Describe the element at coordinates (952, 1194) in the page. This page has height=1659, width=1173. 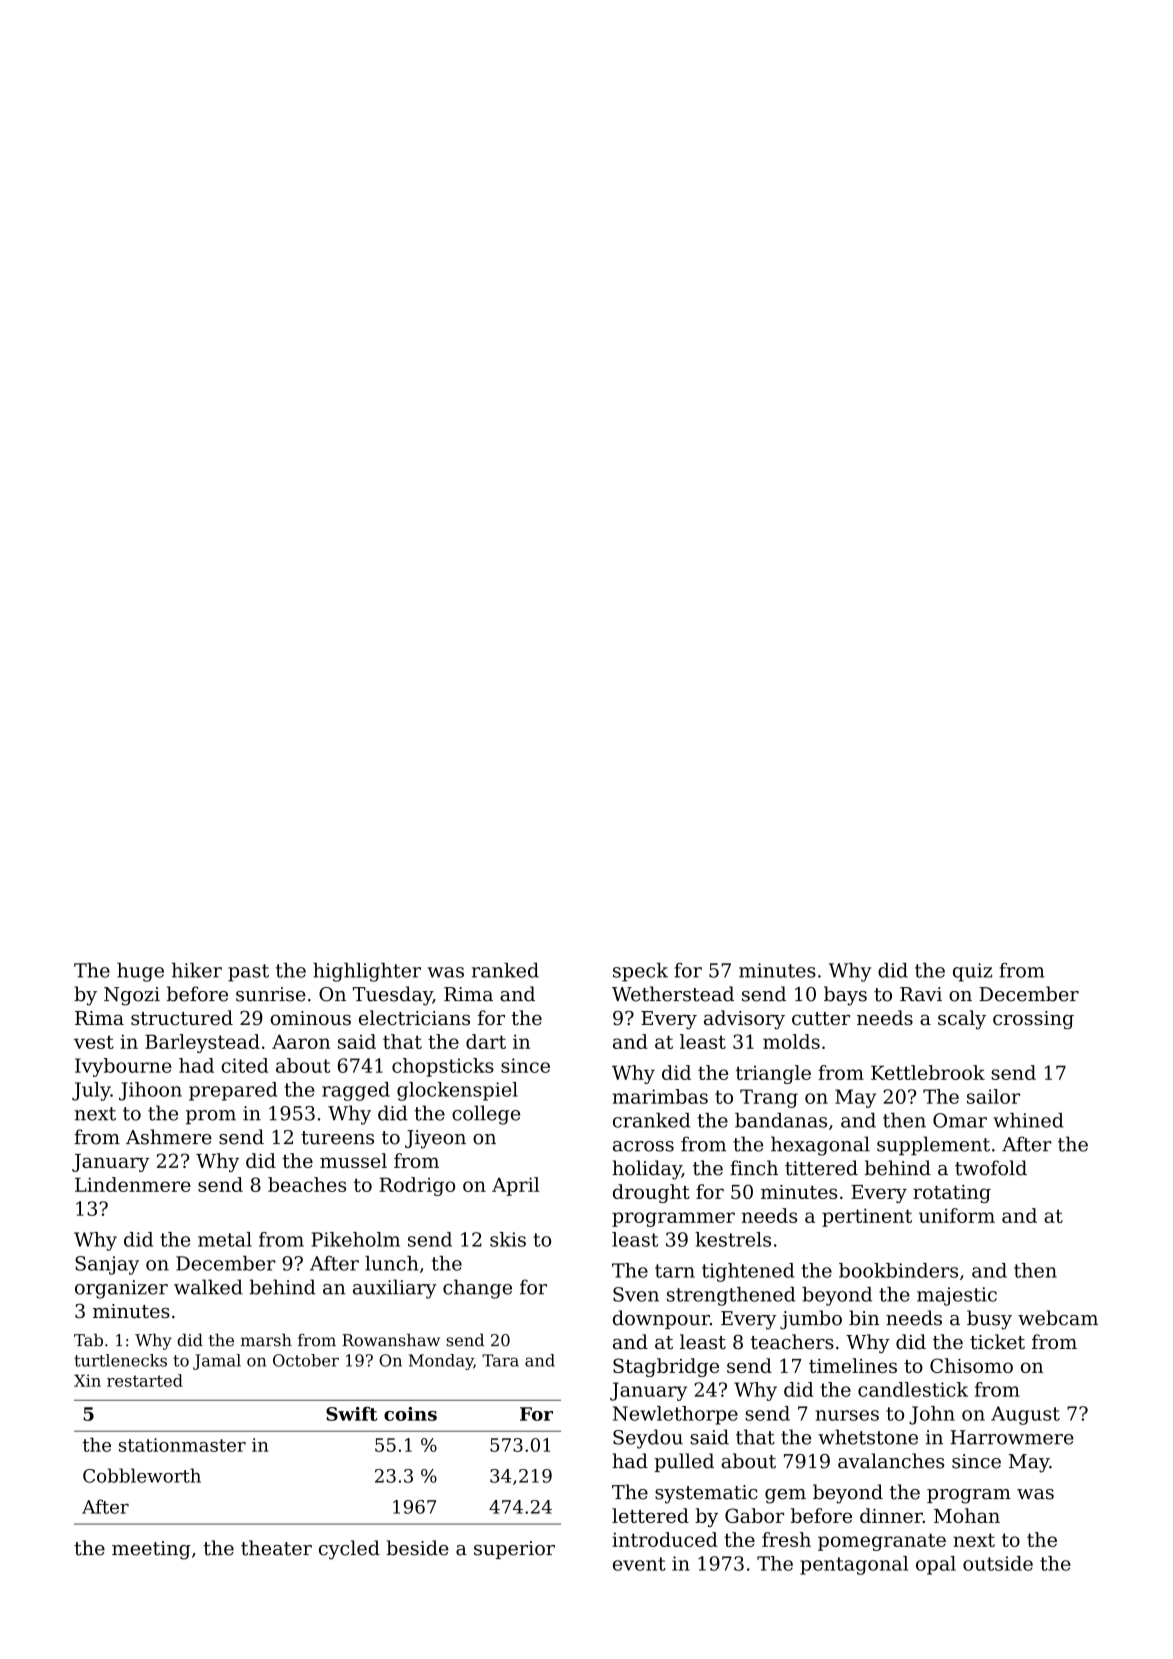
I see `rotating` at that location.
